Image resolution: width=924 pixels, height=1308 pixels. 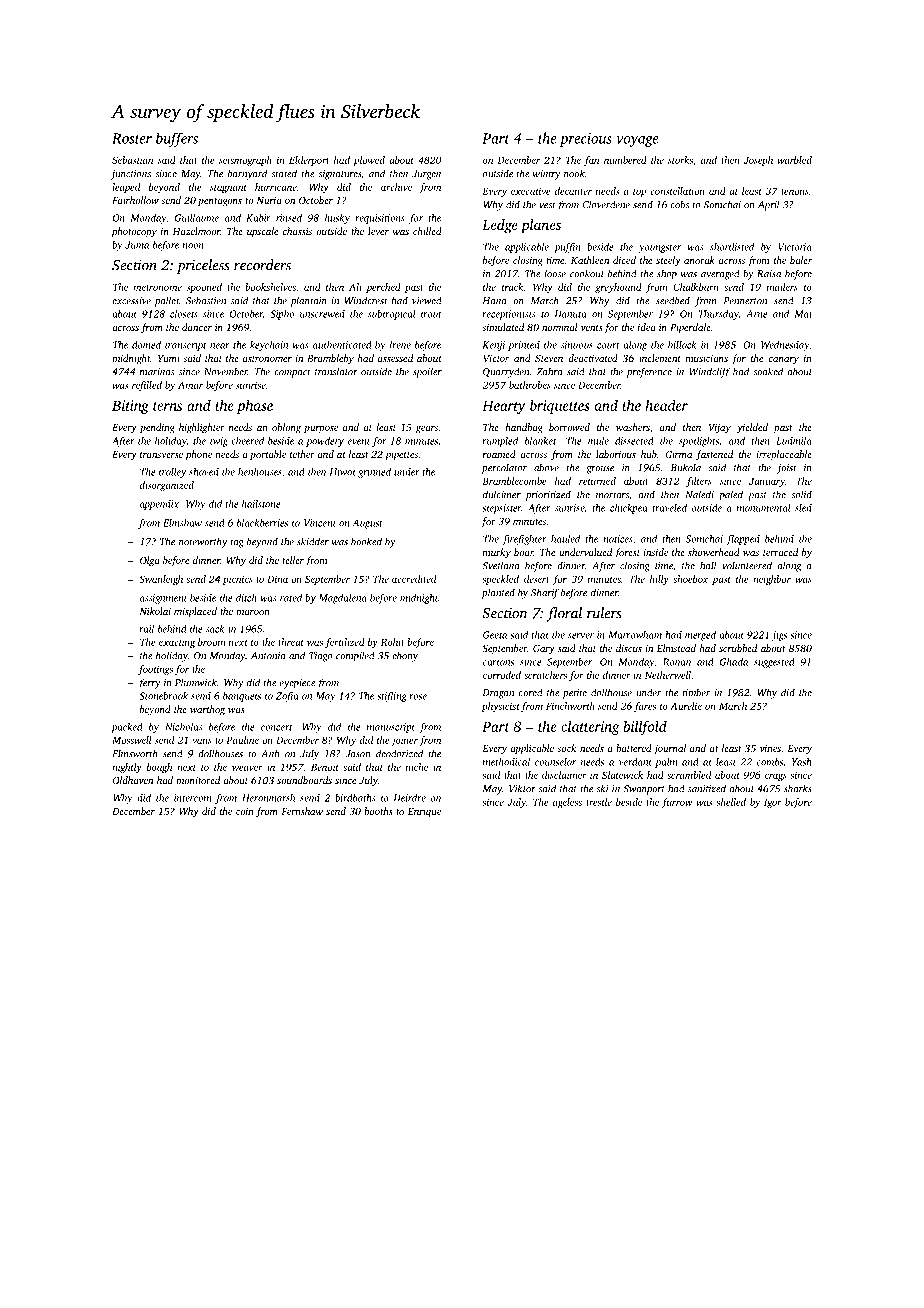 I want to click on plowed, so click(x=369, y=161).
